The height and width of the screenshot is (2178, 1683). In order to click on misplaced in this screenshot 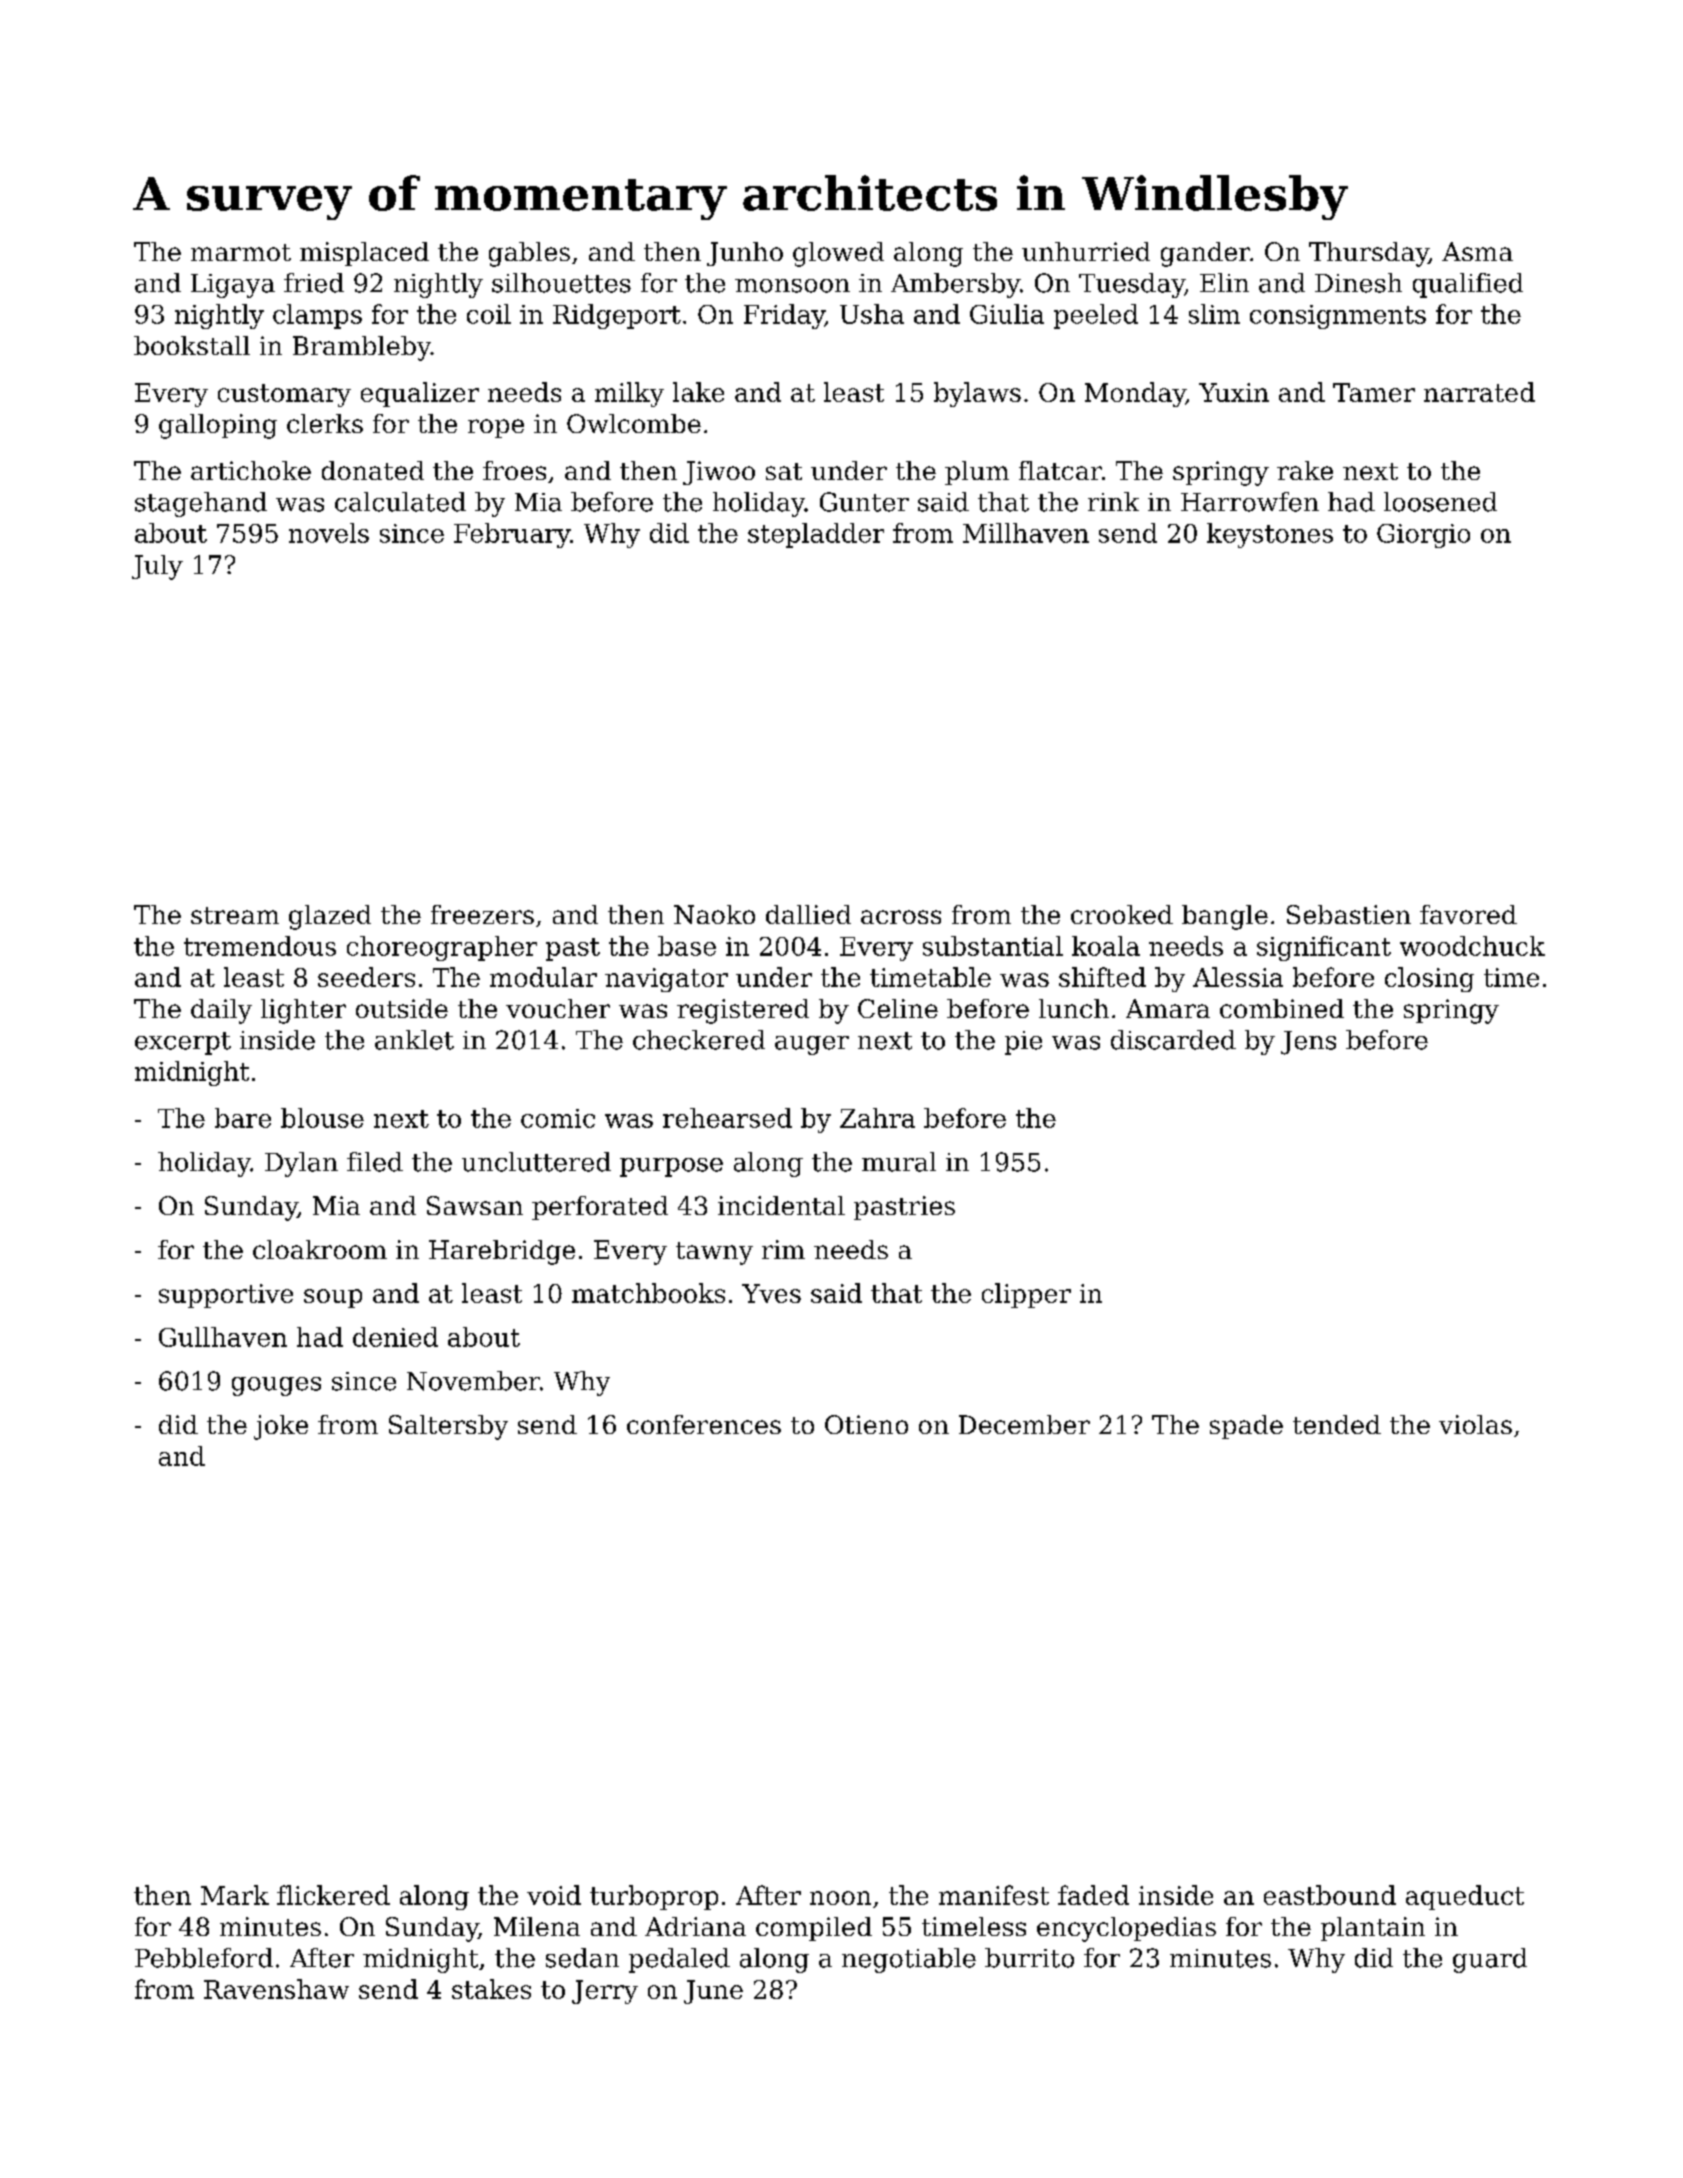, I will do `click(364, 254)`.
